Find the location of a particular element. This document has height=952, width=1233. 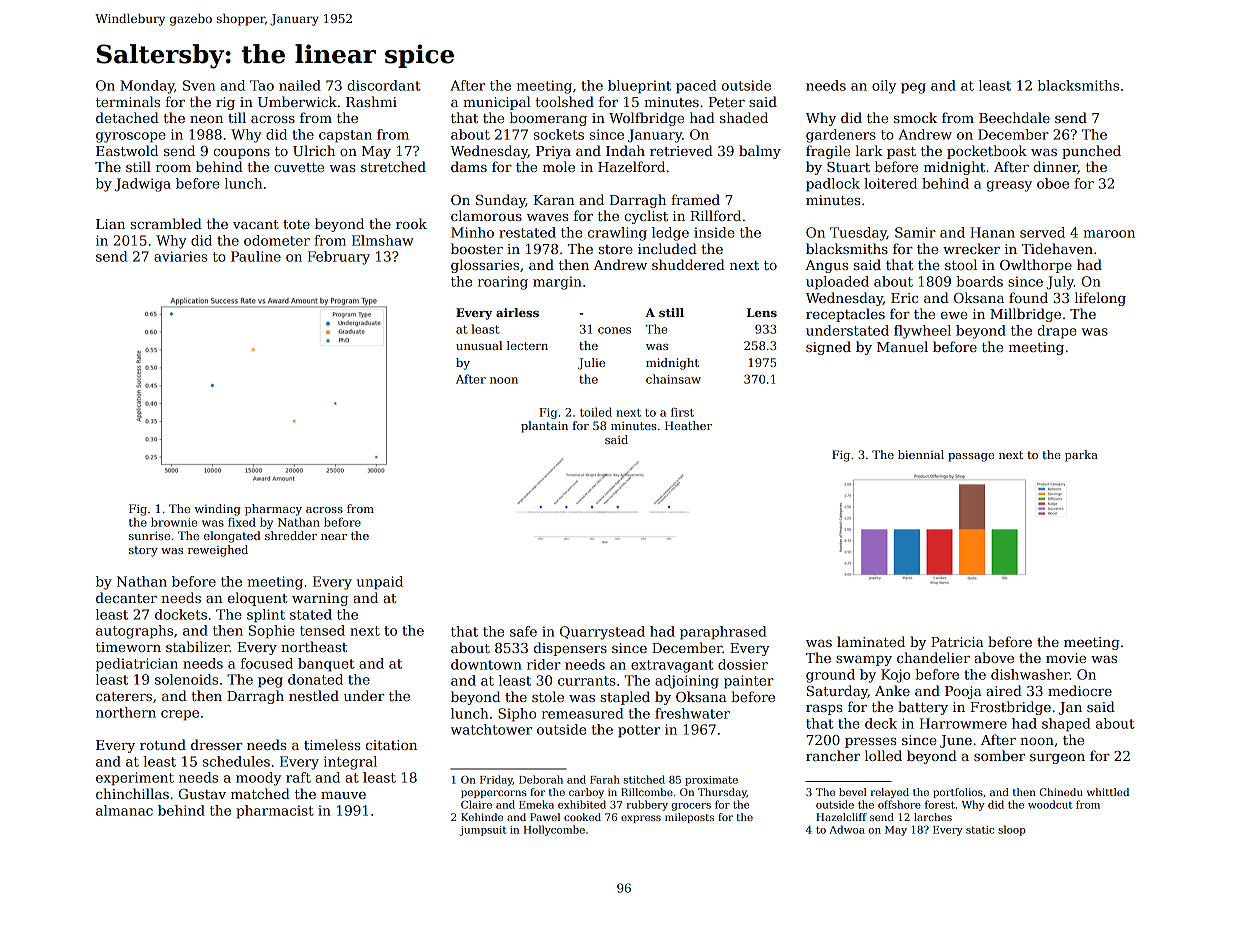

Samir is located at coordinates (915, 232).
